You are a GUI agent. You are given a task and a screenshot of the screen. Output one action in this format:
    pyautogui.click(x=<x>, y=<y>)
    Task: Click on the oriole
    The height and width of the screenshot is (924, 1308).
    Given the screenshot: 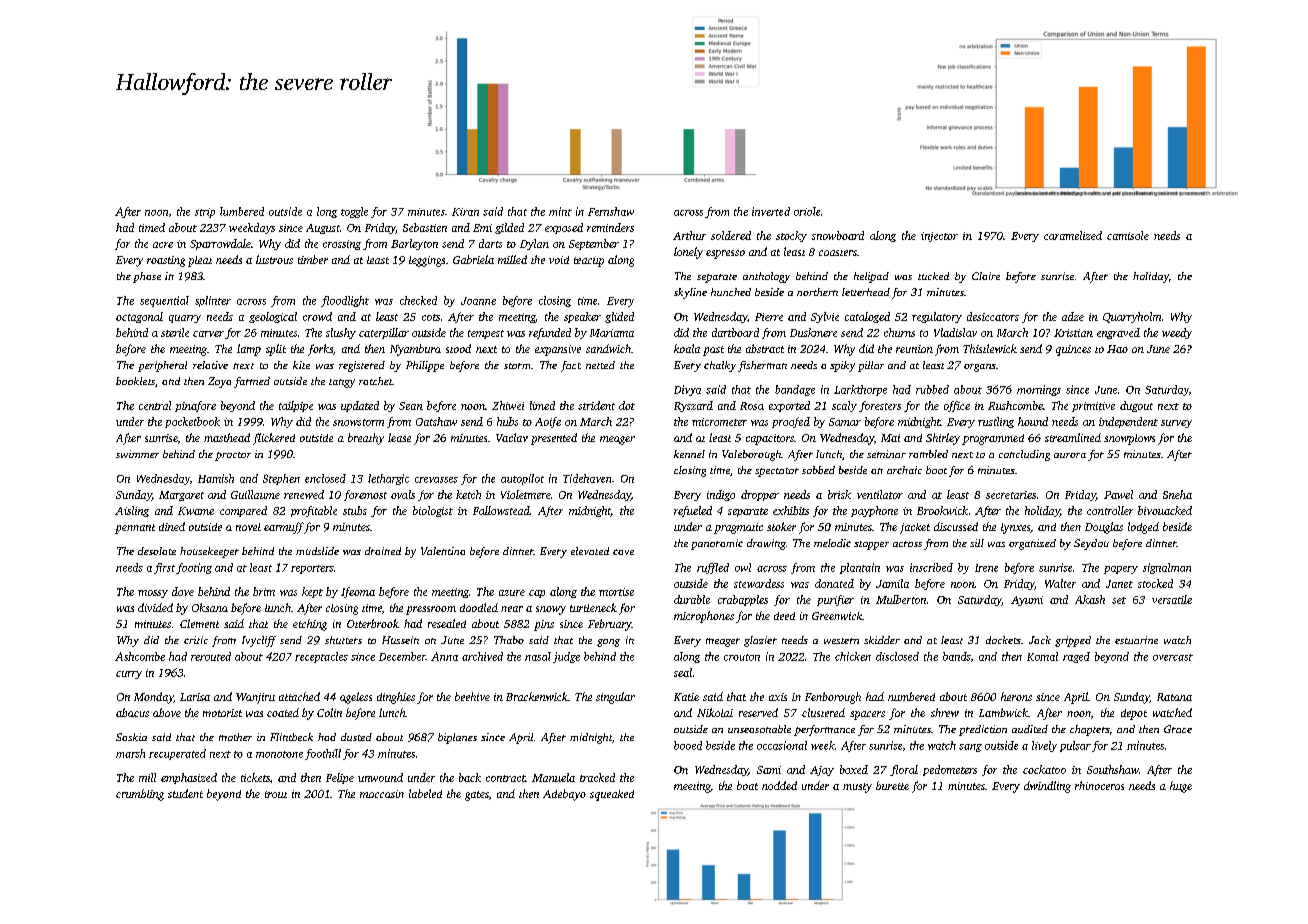 What is the action you would take?
    pyautogui.click(x=807, y=211)
